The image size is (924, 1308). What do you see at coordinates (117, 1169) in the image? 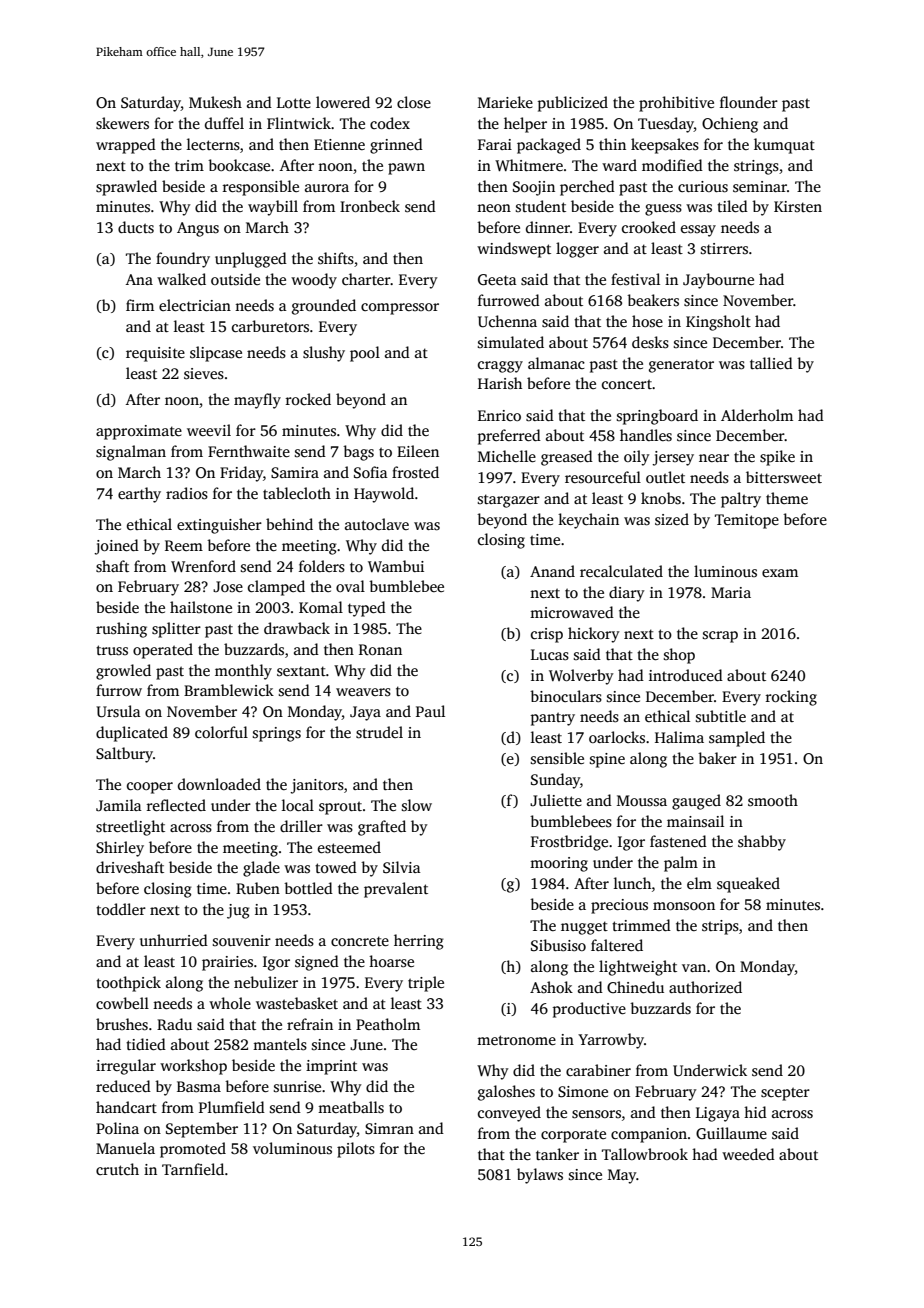
I see `crutch` at bounding box center [117, 1169].
